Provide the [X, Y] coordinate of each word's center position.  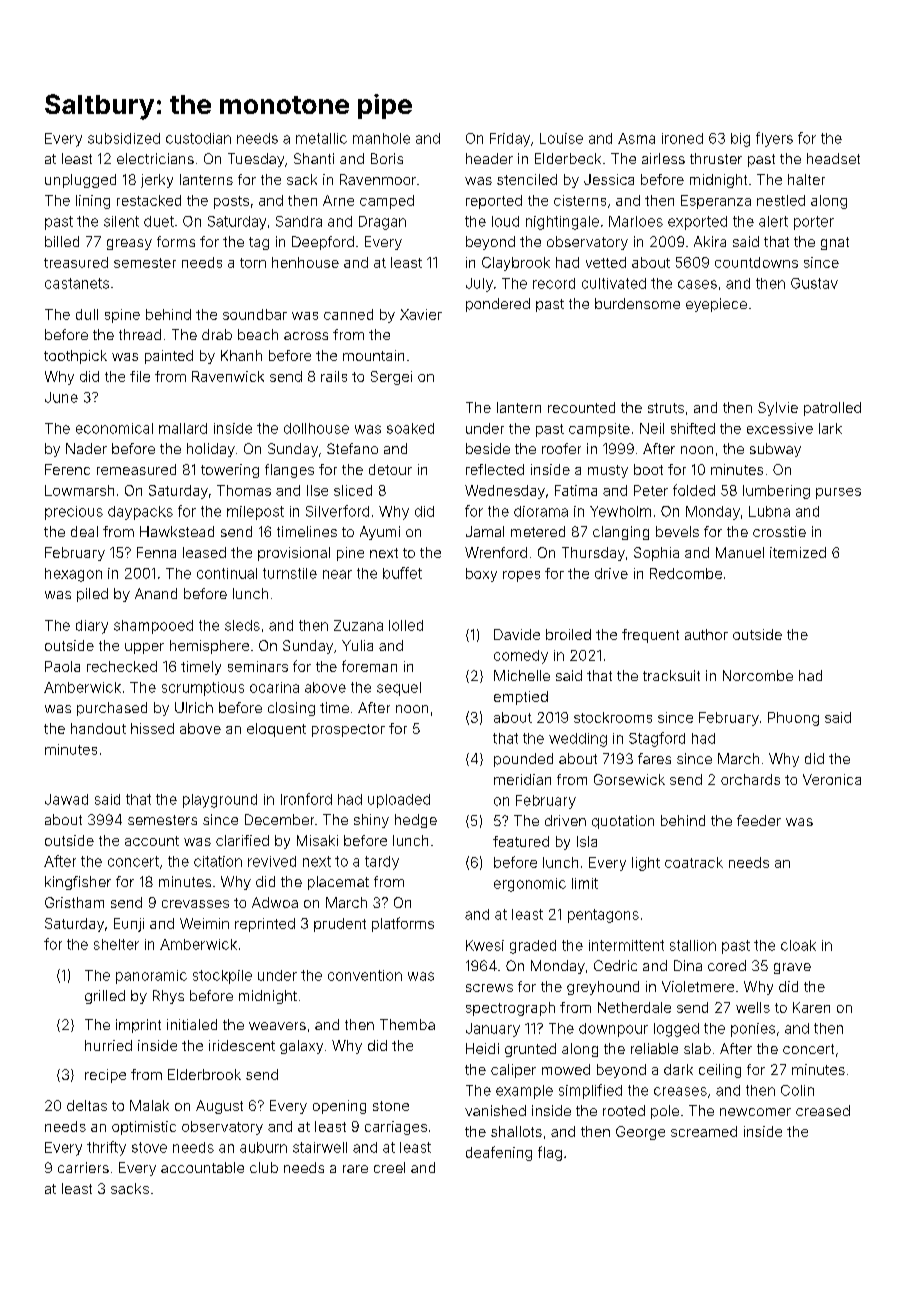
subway [775, 450]
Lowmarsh [79, 490]
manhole [381, 138]
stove [149, 1147]
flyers [774, 139]
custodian [198, 138]
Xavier [421, 314]
